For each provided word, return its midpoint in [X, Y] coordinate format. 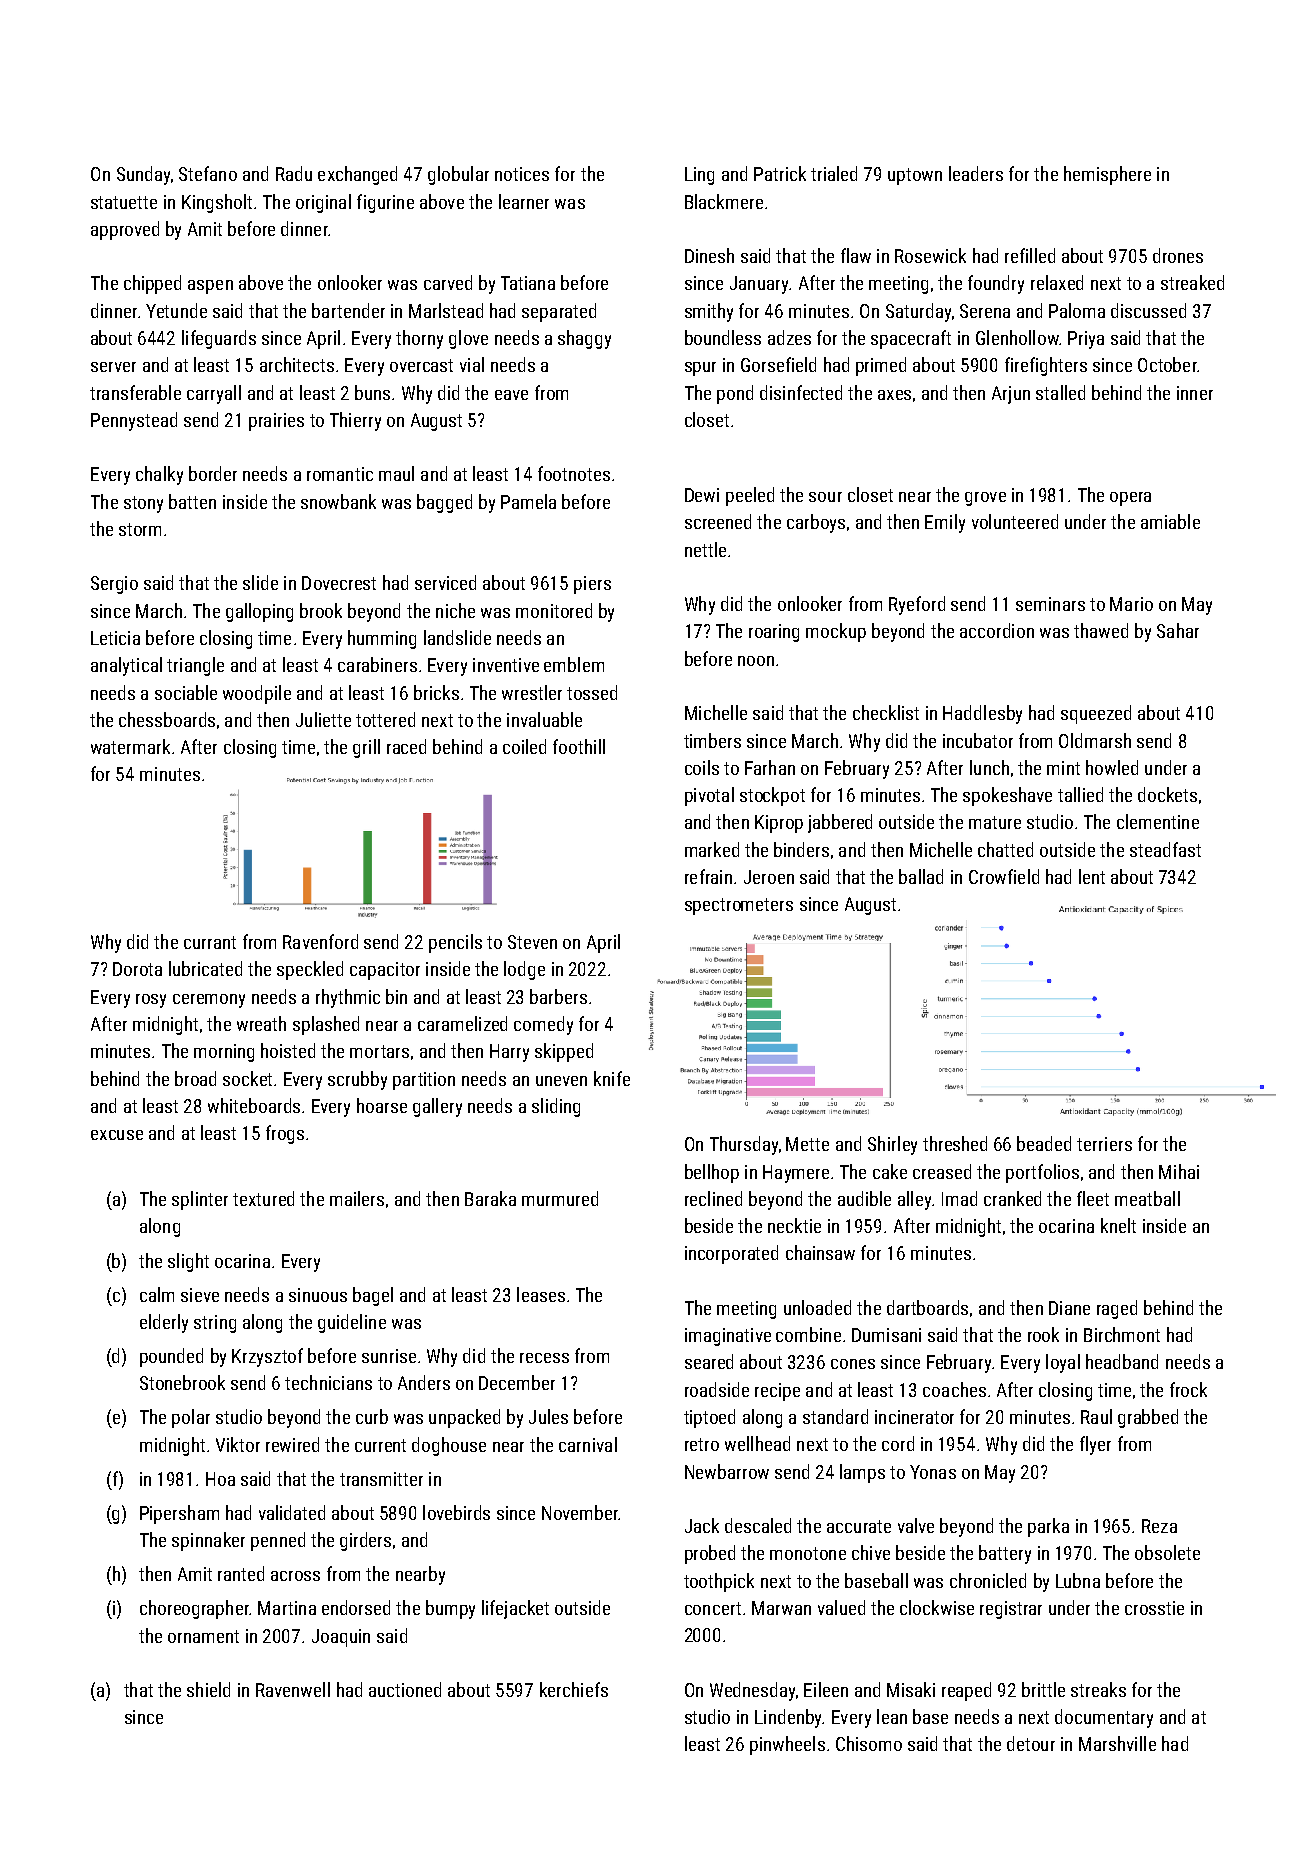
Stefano [208, 173]
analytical [126, 666]
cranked [1012, 1198]
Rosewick [930, 255]
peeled [750, 496]
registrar [1011, 1610]
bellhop [712, 1173]
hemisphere [1107, 175]
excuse [117, 1135]
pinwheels [787, 1745]
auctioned [405, 1689]
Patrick [780, 173]
